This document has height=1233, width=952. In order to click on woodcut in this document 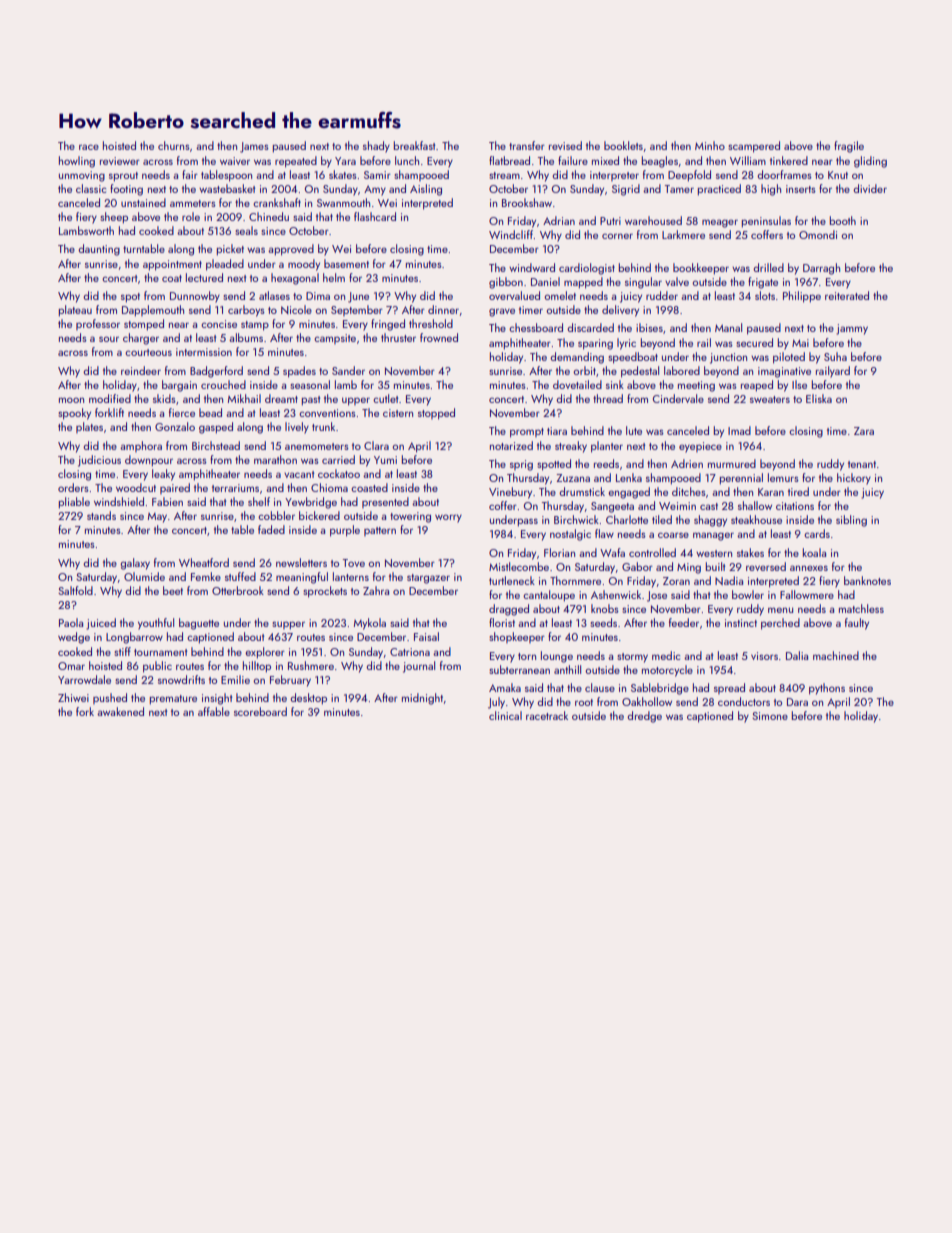, I will do `click(136, 487)`.
